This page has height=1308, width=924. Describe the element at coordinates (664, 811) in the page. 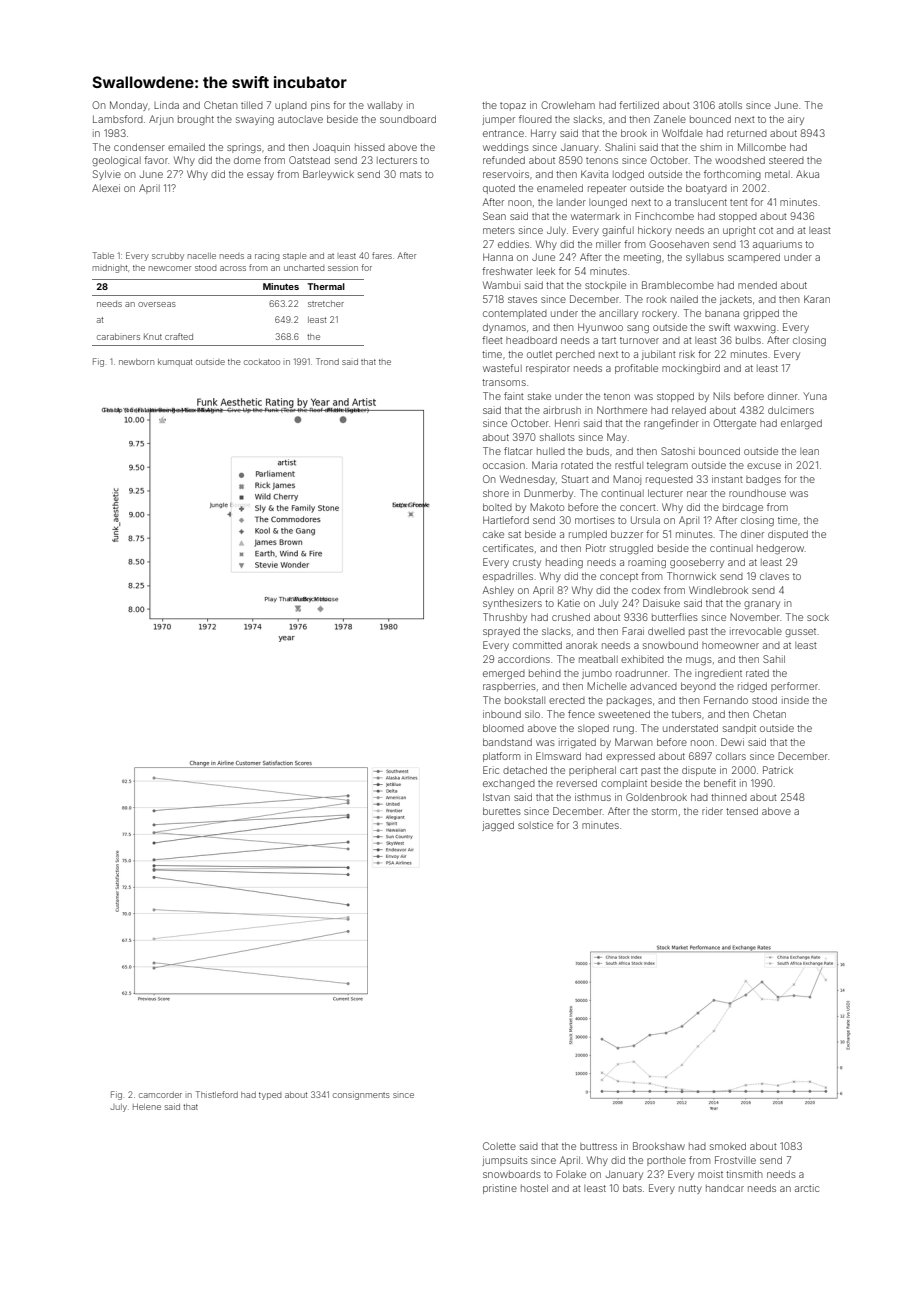

I see `storm` at that location.
